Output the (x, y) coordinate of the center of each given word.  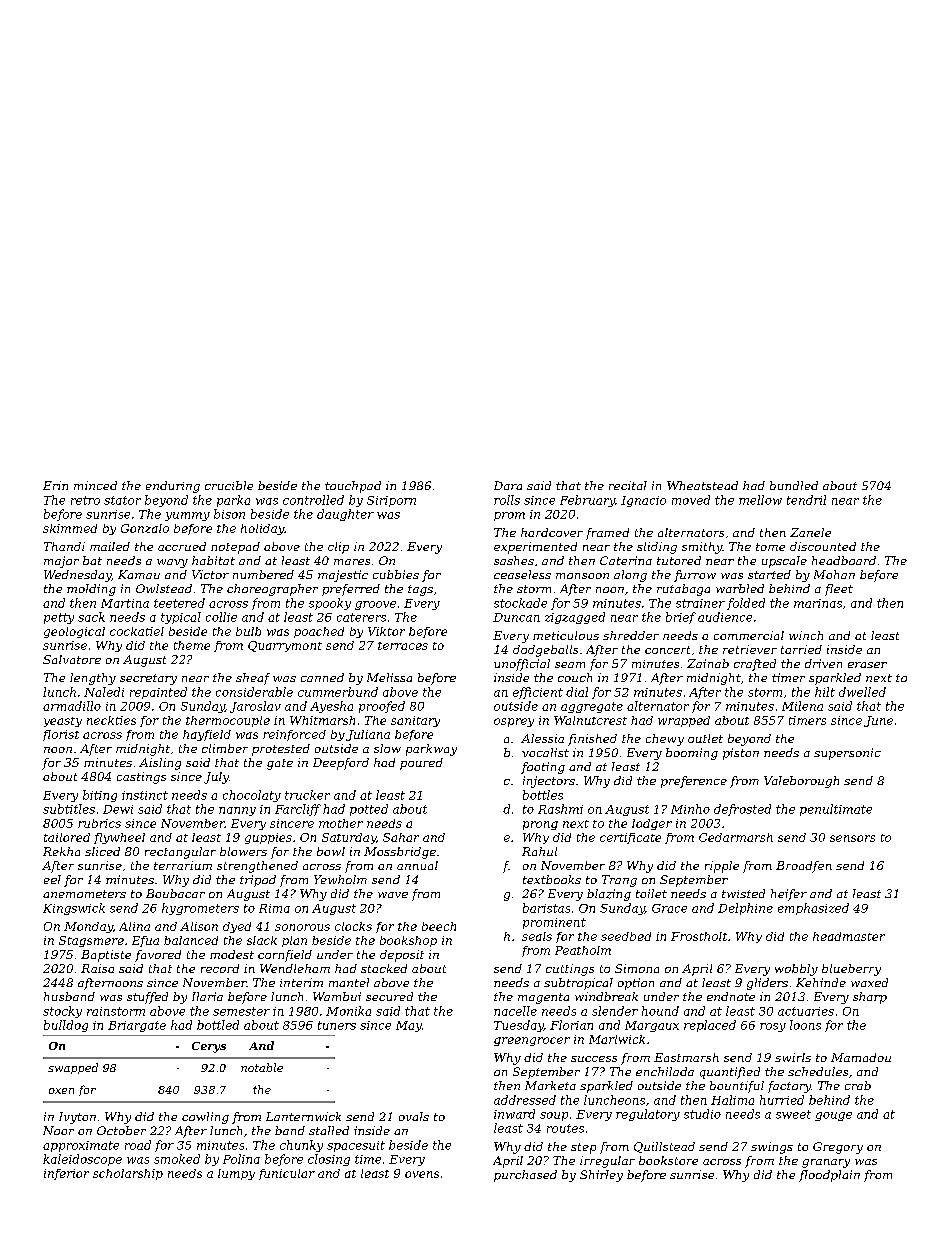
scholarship (128, 1174)
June (878, 721)
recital (628, 485)
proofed (382, 707)
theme (192, 645)
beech (439, 926)
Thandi (64, 546)
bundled (794, 485)
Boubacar (175, 893)
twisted (743, 893)
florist (61, 735)
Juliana (368, 735)
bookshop (408, 941)
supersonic (847, 754)
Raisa (97, 968)
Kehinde (821, 982)
